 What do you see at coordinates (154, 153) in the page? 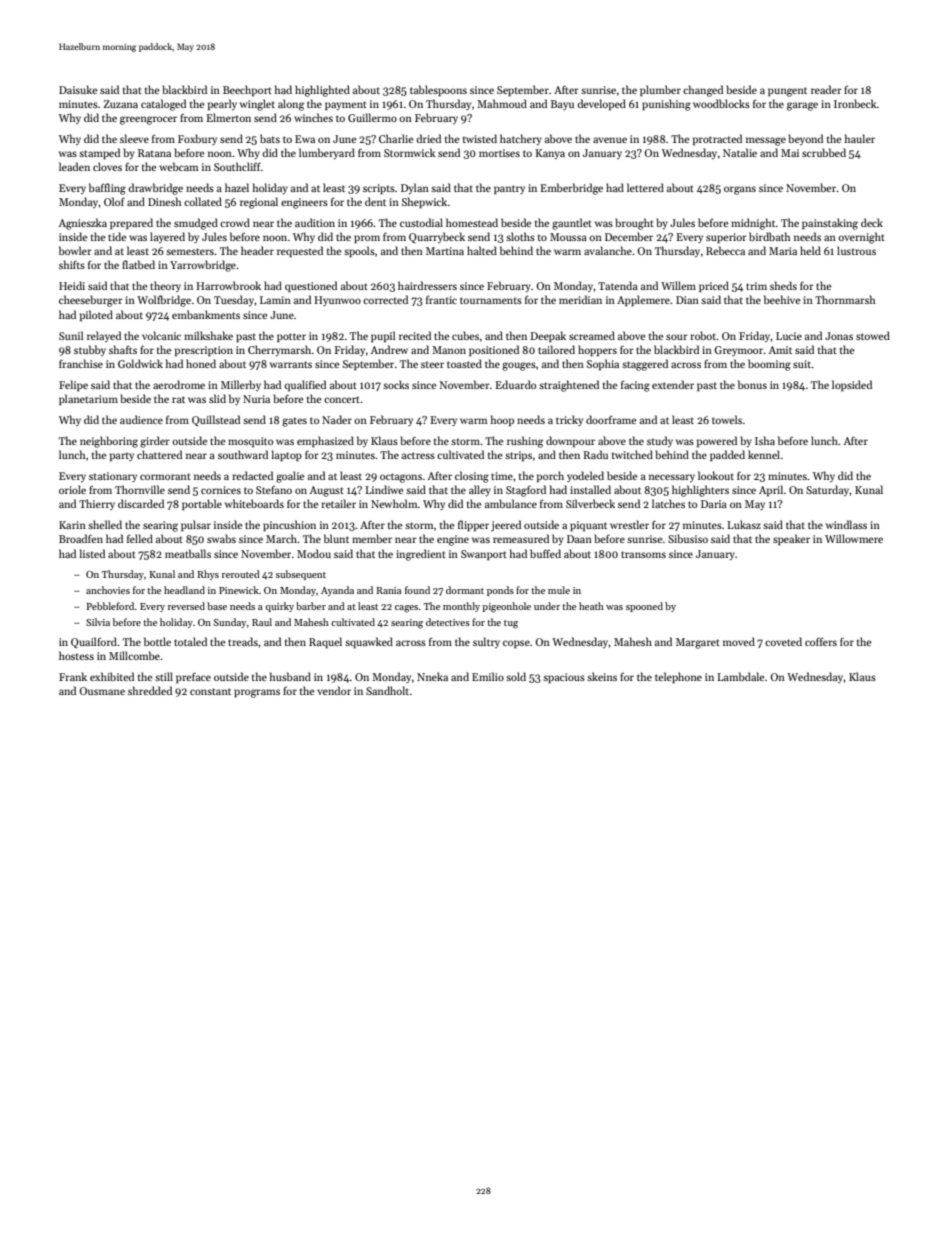
I see `Ratana` at bounding box center [154, 153].
